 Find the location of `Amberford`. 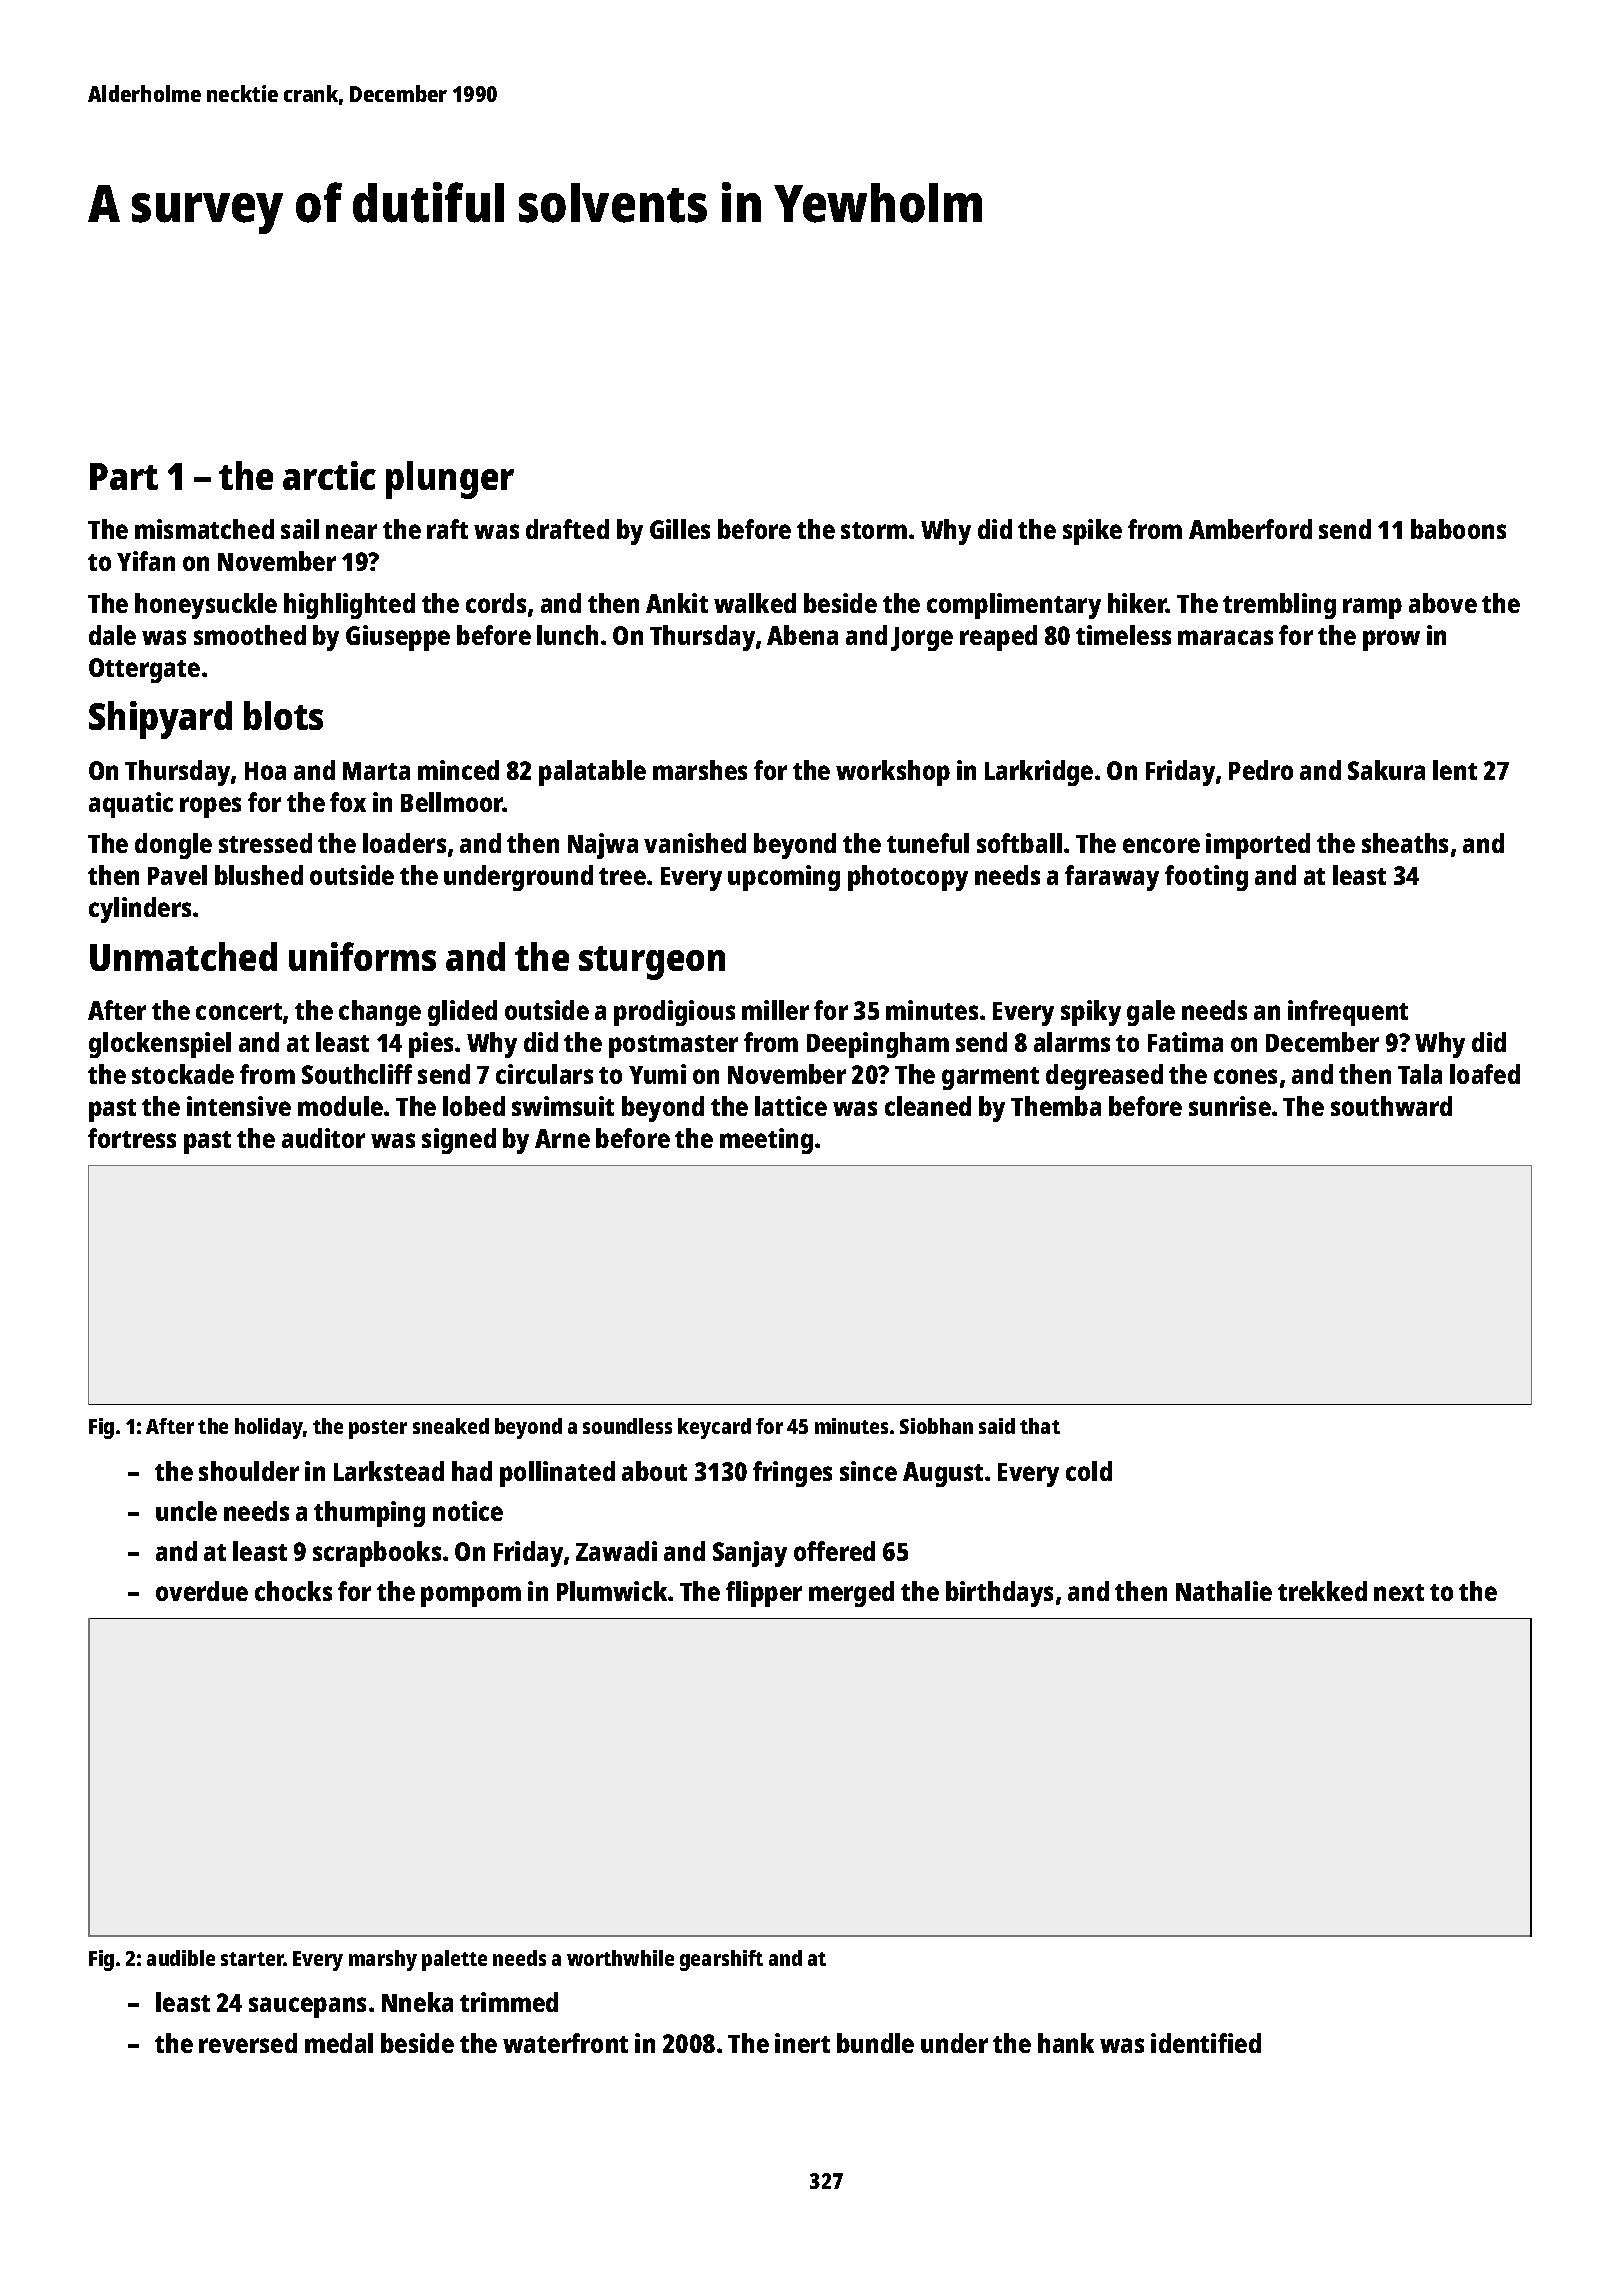

Amberford is located at coordinates (1250, 529).
